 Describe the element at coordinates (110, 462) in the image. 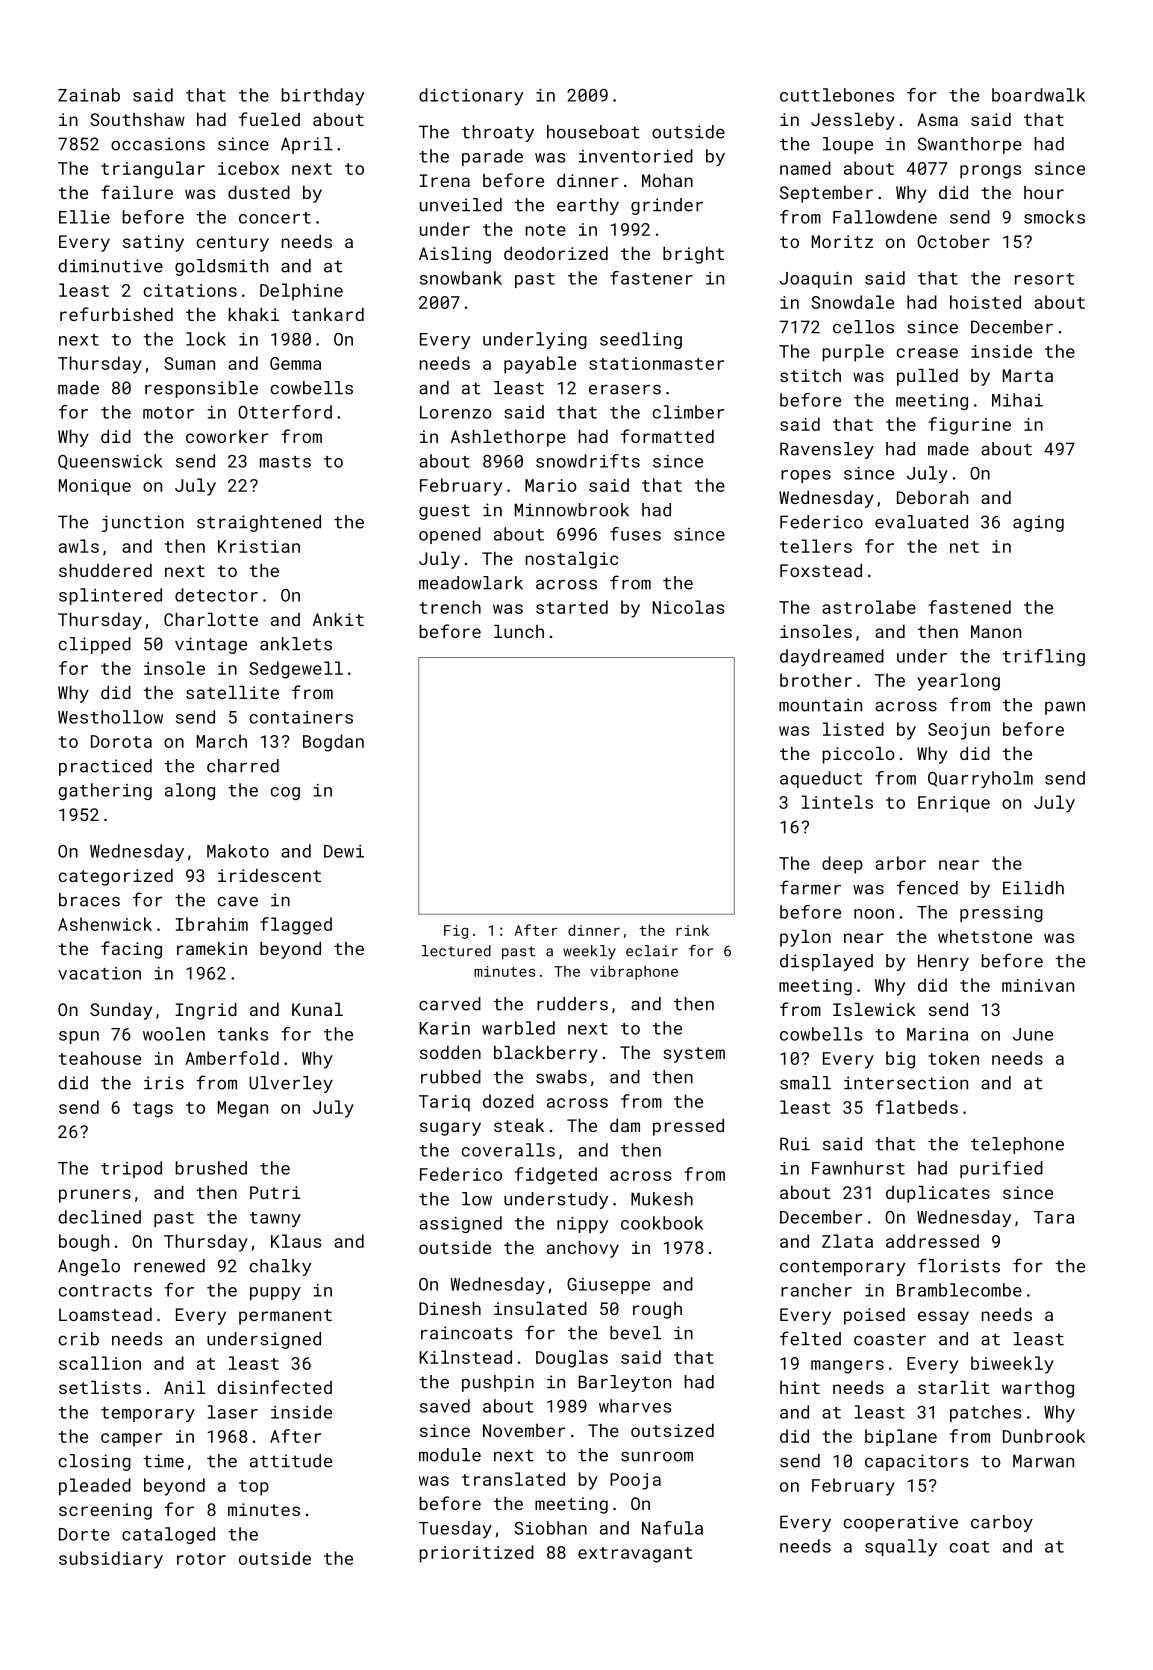

I see `Queenswick` at that location.
